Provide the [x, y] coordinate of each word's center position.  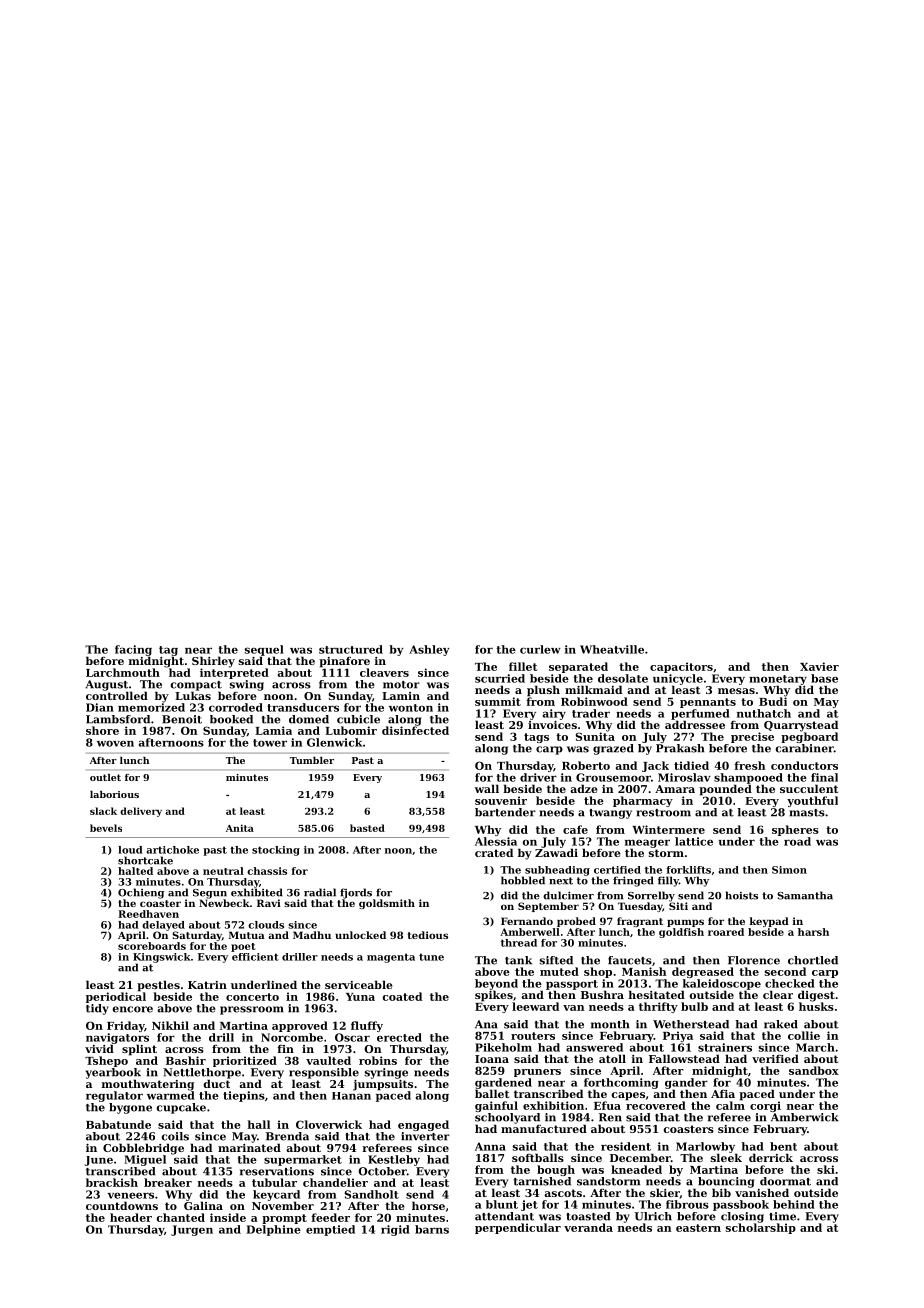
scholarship [761, 1228]
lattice [694, 841]
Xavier [819, 666]
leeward [535, 1006]
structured [351, 649]
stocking [276, 851]
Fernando [527, 921]
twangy [610, 814]
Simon [789, 870]
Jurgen [192, 1230]
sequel [264, 650]
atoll [612, 1058]
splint [139, 1050]
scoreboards [152, 946]
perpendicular [518, 1228]
